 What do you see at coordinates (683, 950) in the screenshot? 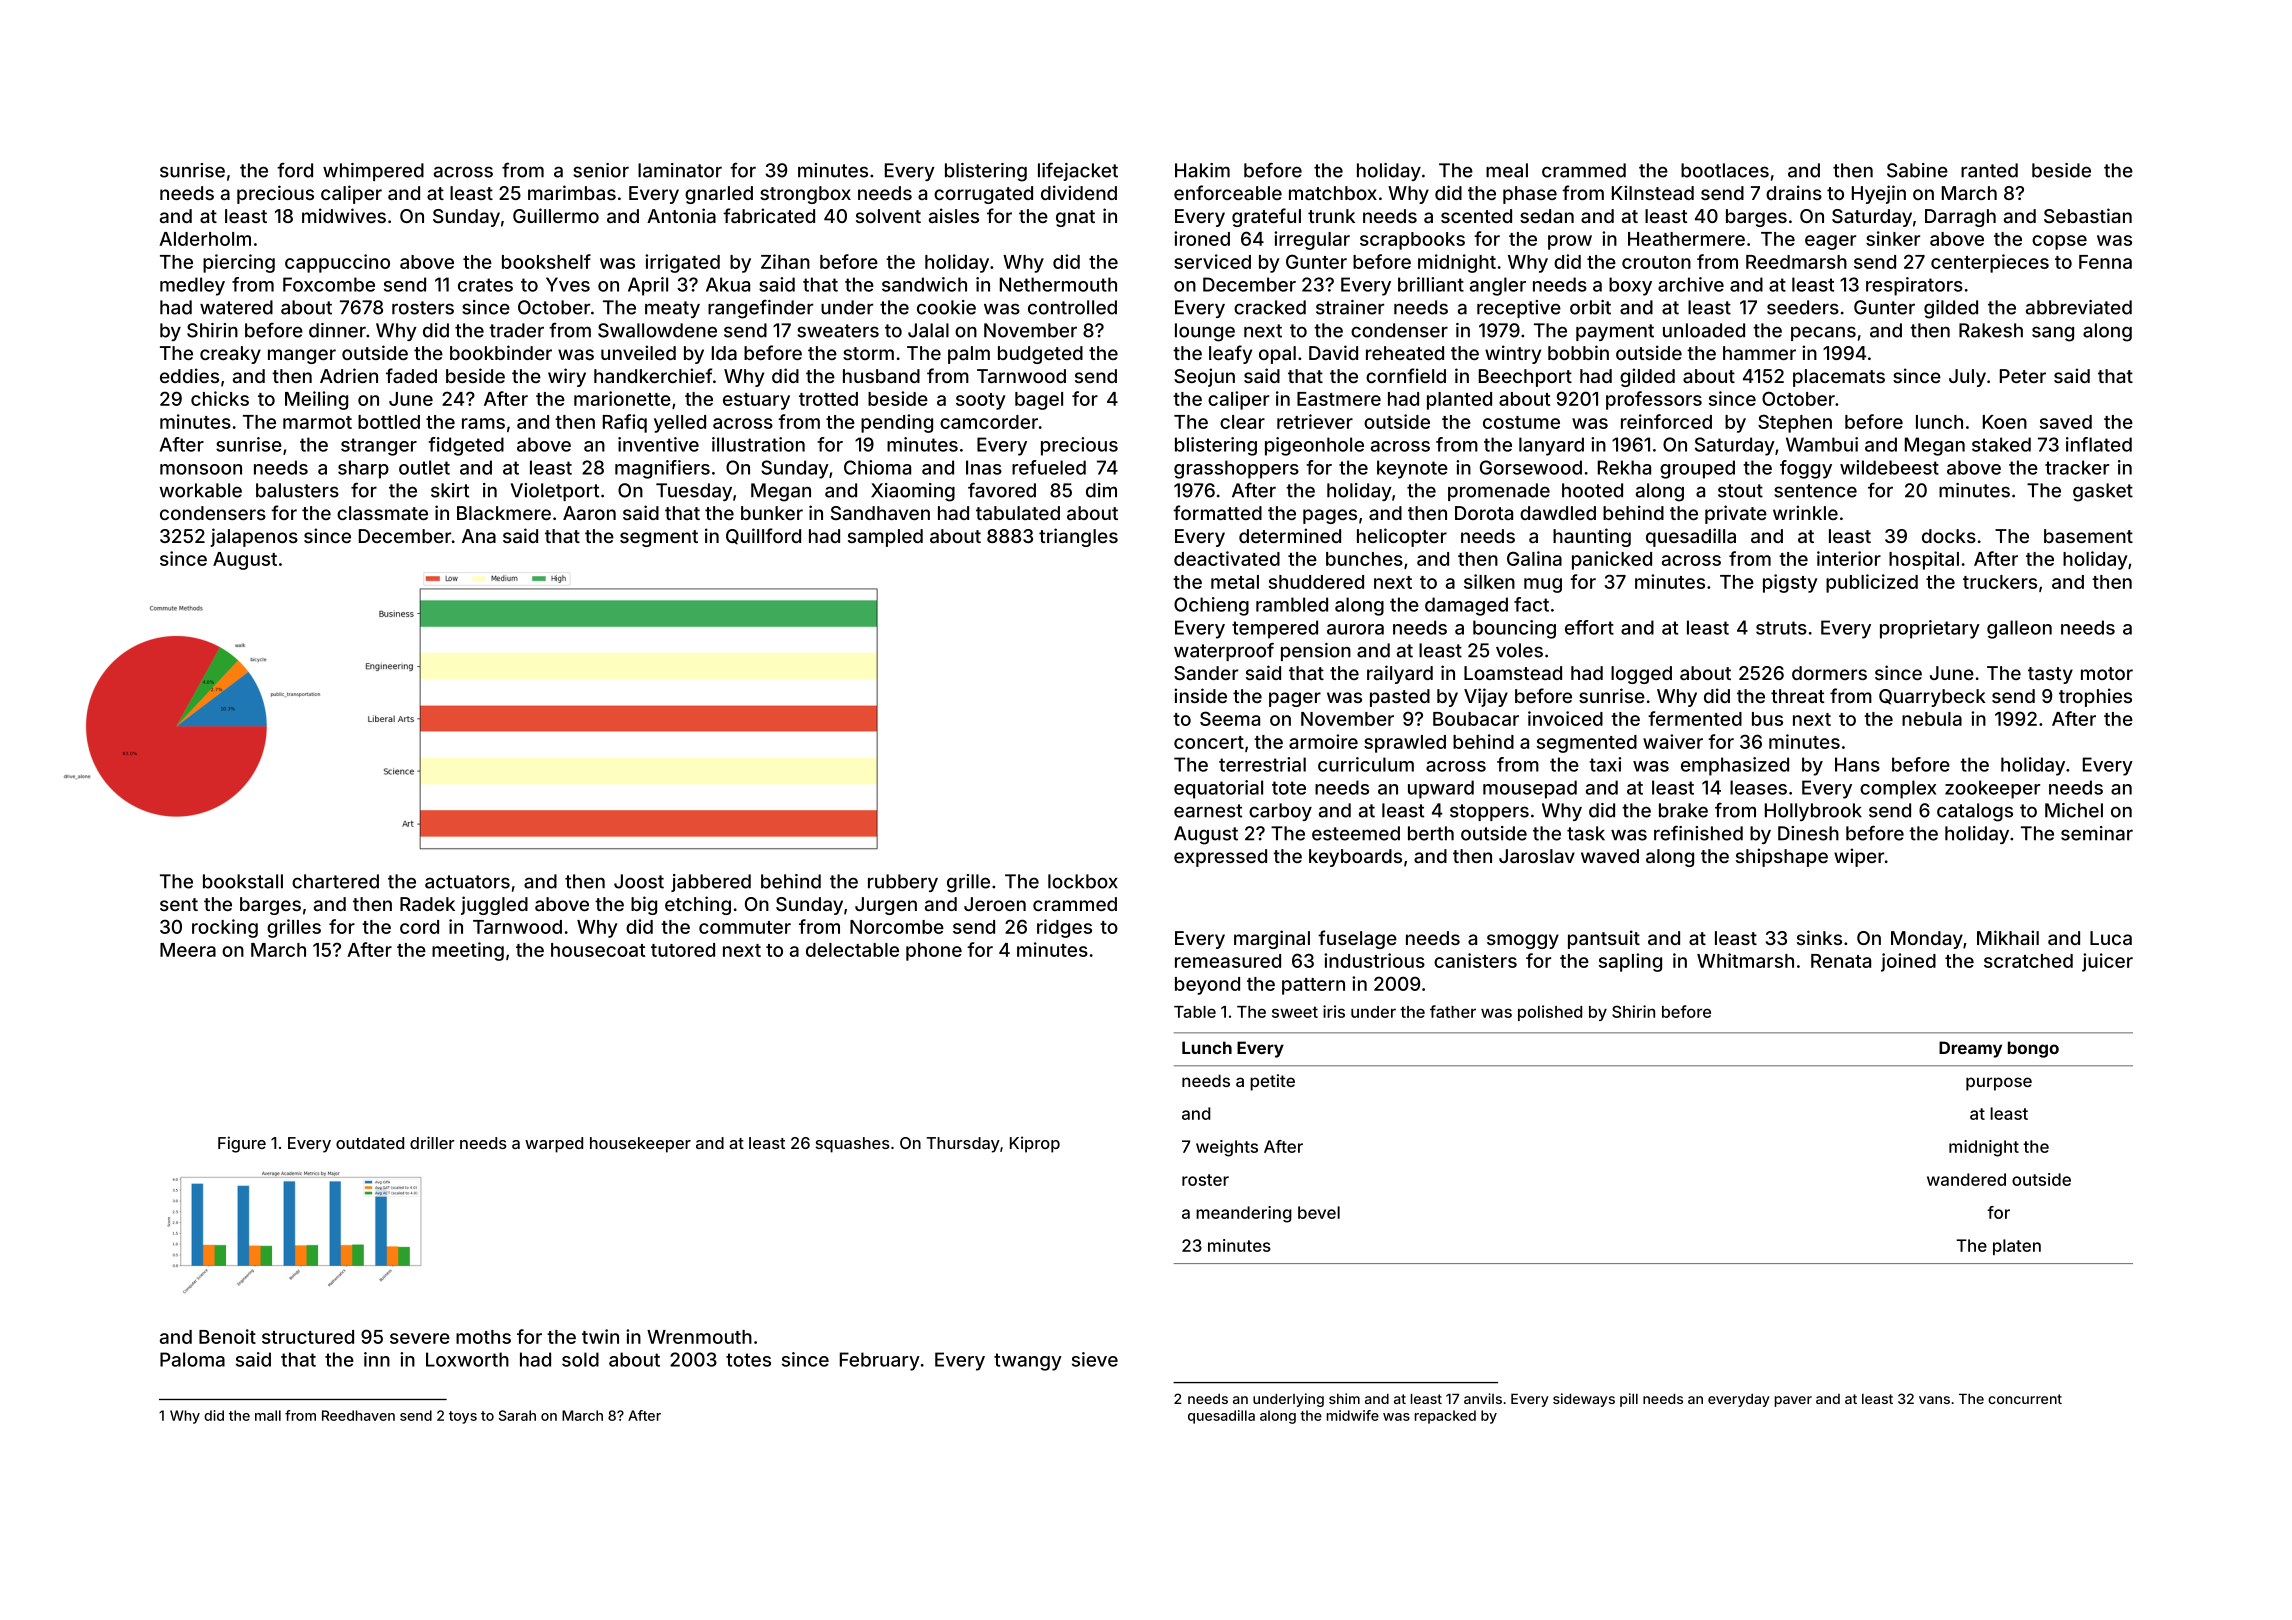
I see `tutored` at bounding box center [683, 950].
